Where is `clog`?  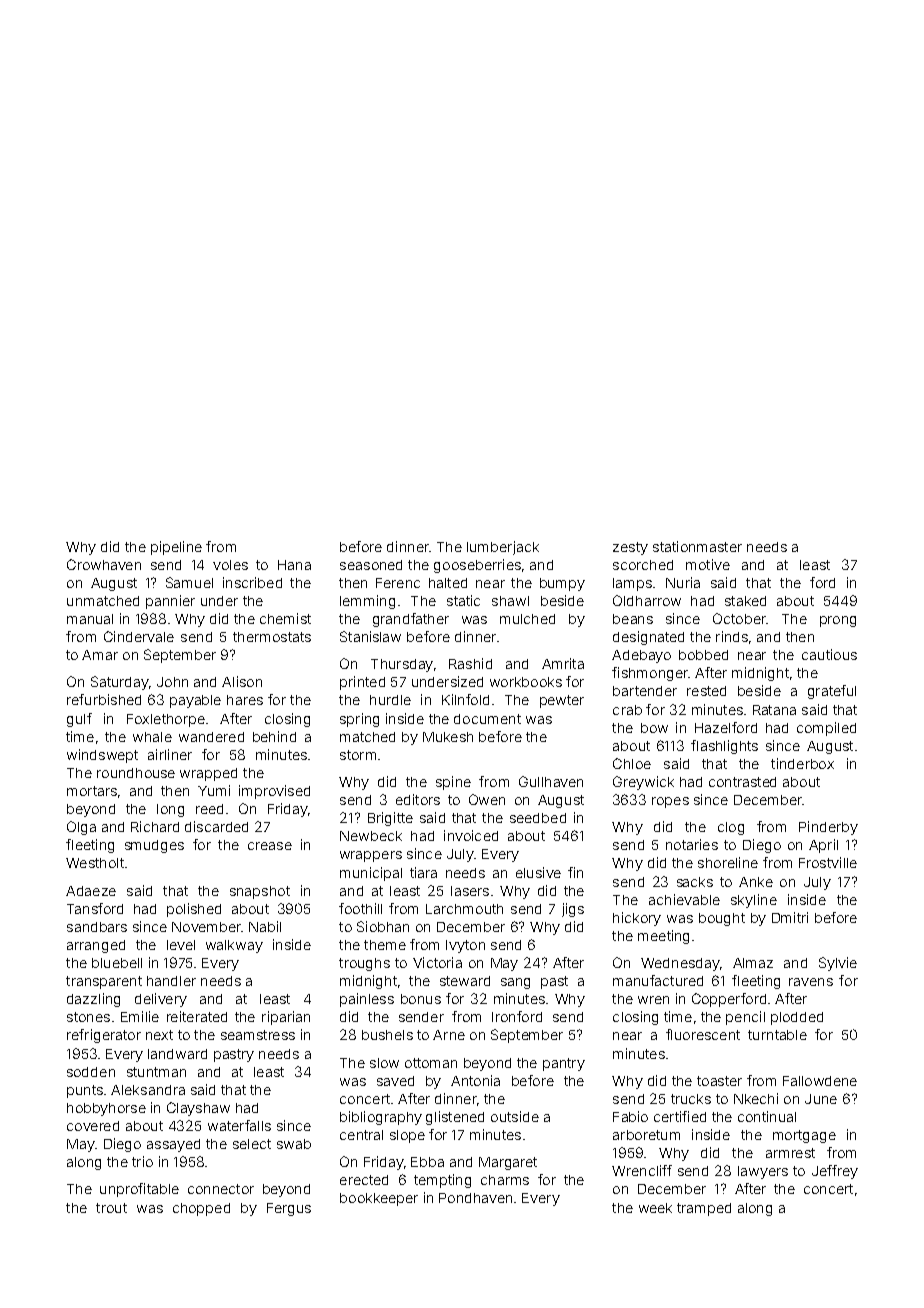
clog is located at coordinates (731, 828).
